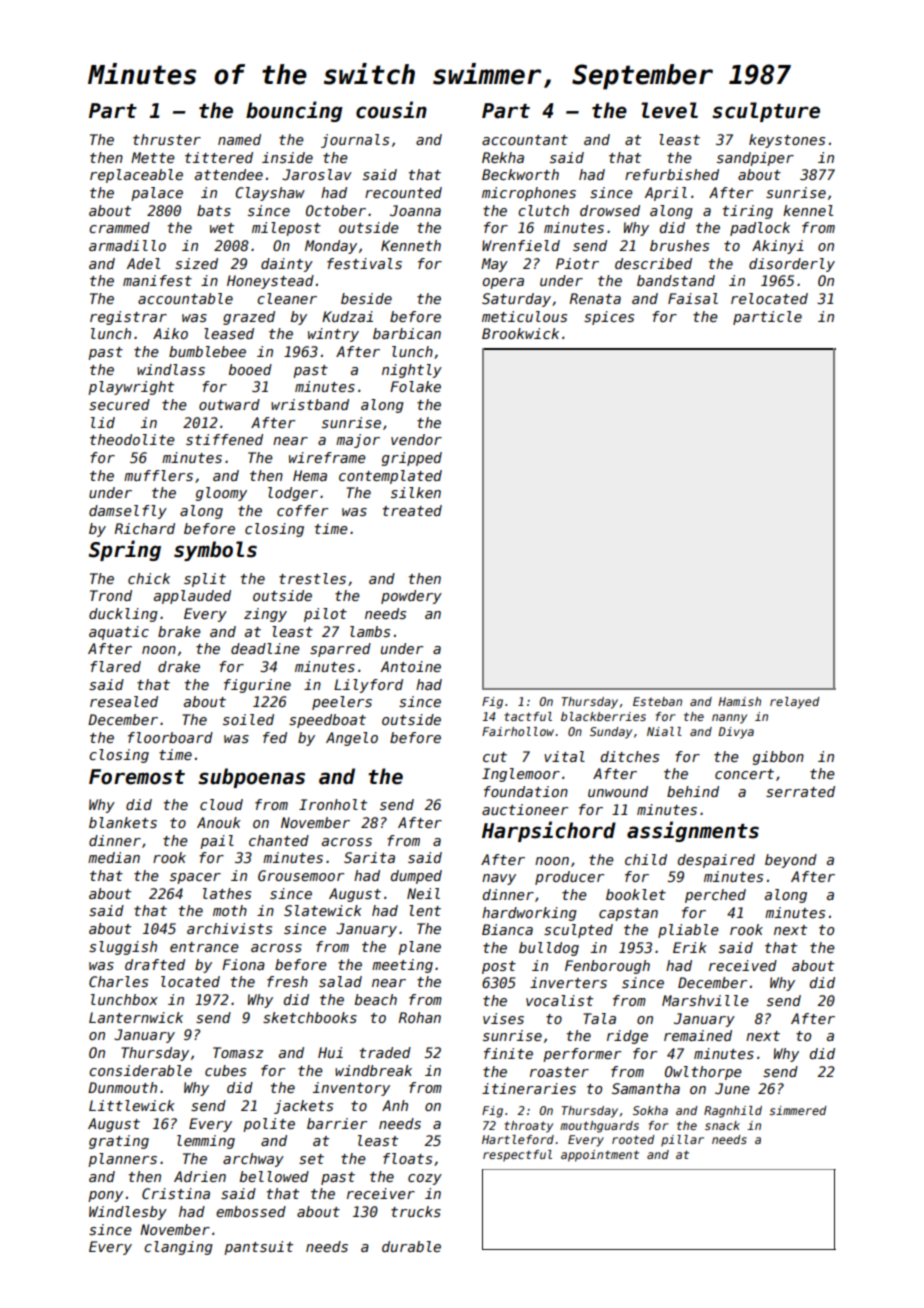  What do you see at coordinates (669, 110) in the page?
I see `level` at bounding box center [669, 110].
